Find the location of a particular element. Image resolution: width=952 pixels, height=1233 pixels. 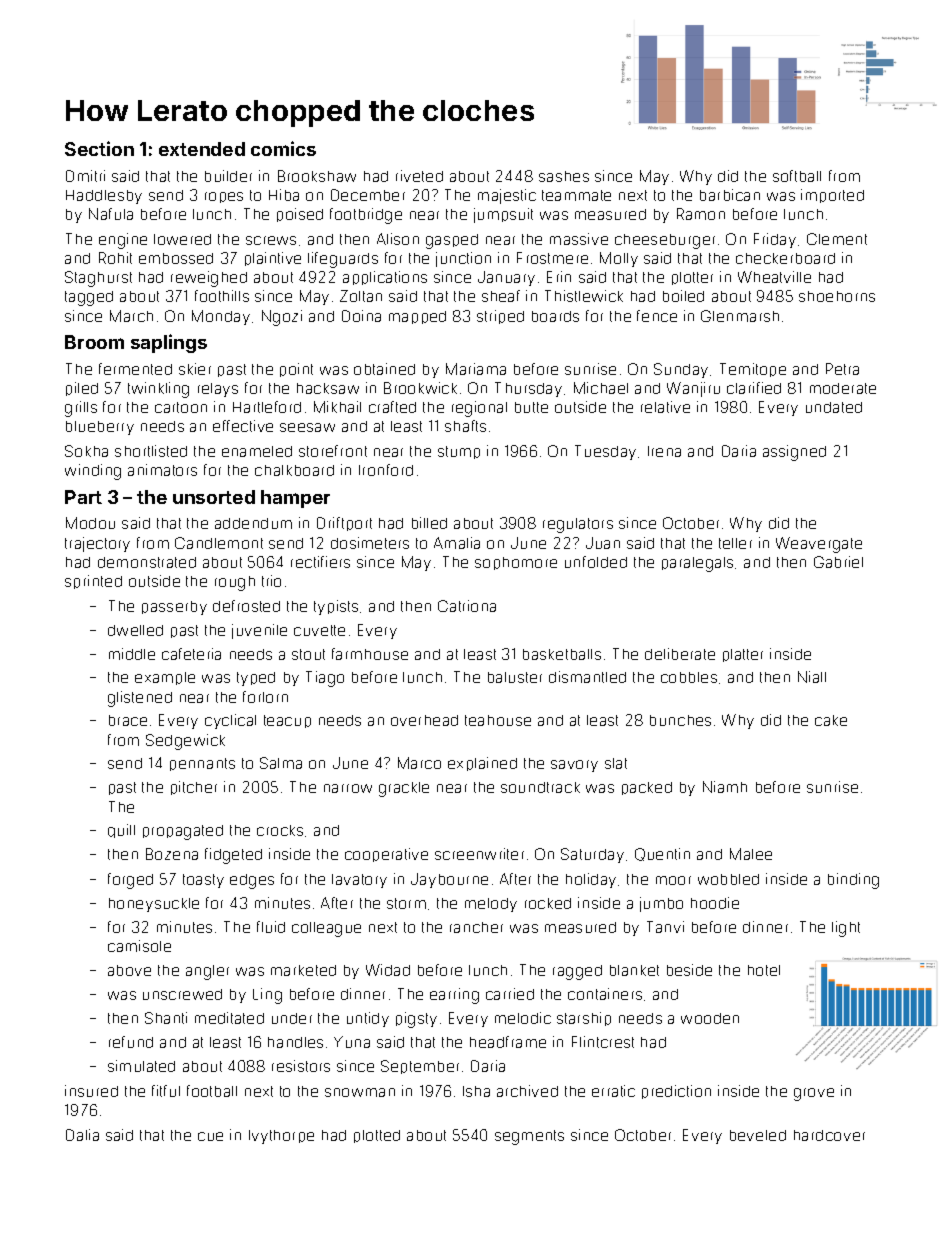

Ngozi is located at coordinates (282, 318).
